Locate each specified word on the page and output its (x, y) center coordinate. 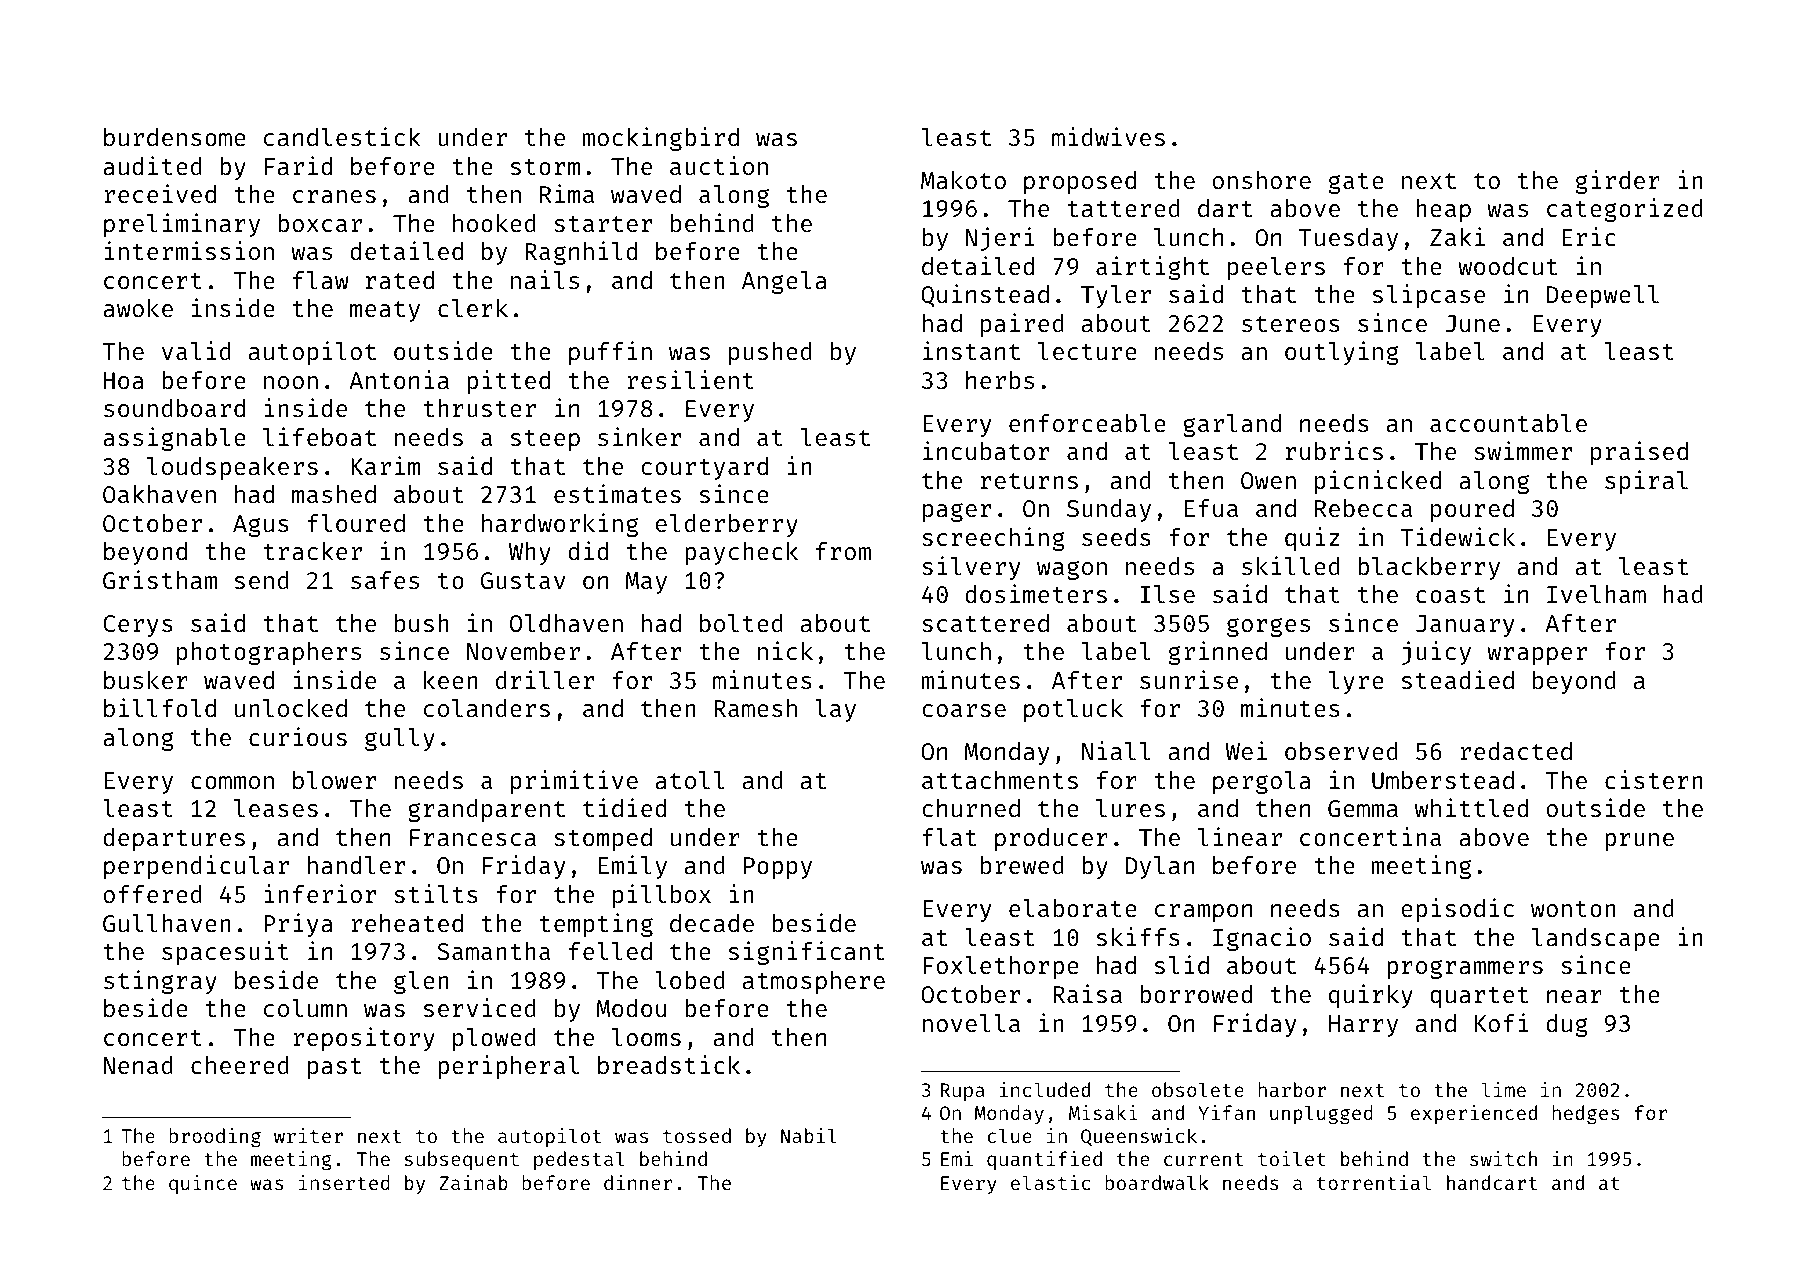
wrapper (1537, 656)
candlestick (342, 136)
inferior (320, 893)
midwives (1108, 136)
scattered (985, 623)
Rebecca (1363, 508)
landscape (1596, 939)
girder (1618, 182)
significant (806, 953)
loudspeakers (232, 468)
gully (400, 739)
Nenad (138, 1065)
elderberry (727, 525)
